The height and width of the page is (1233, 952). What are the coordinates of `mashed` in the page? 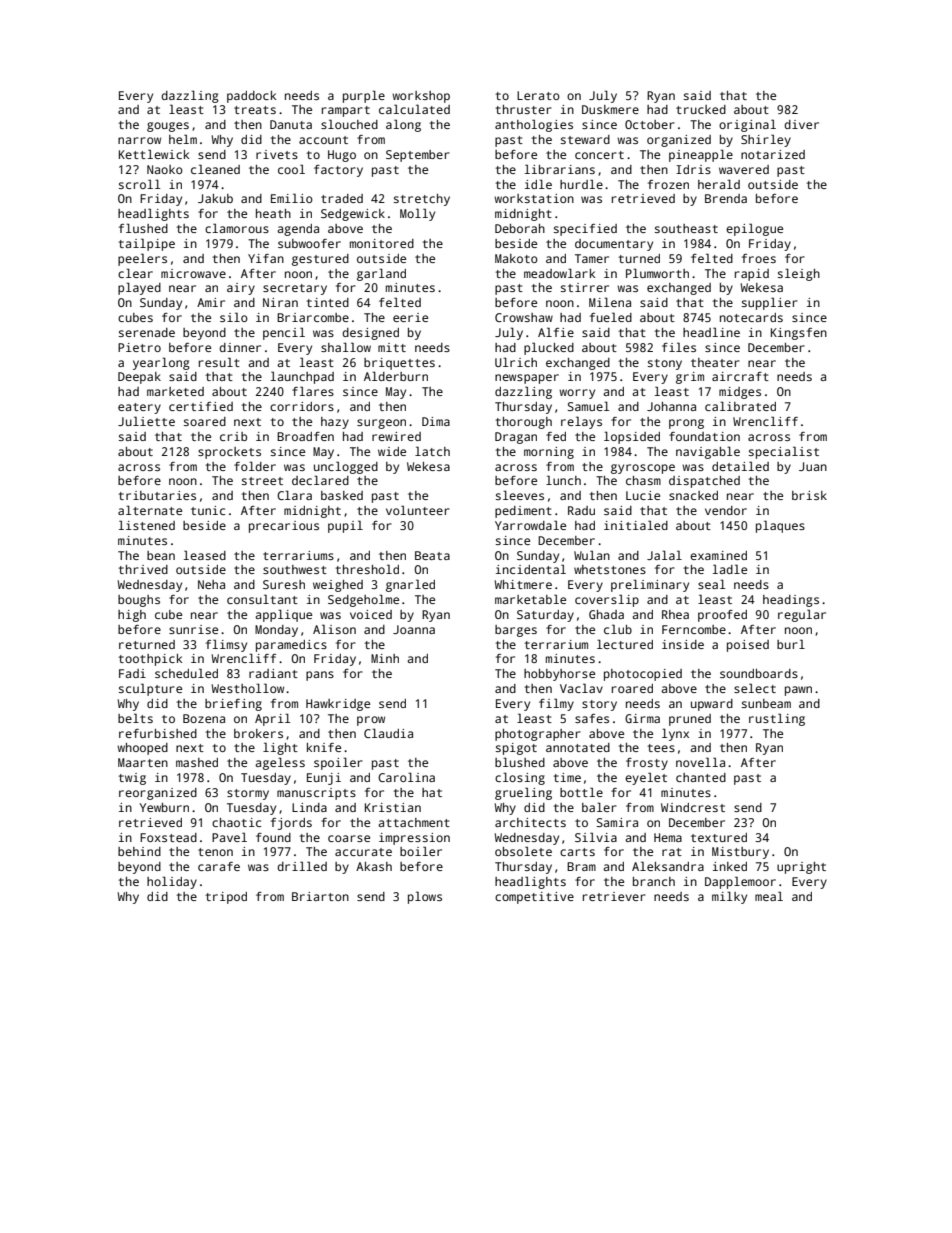 It's located at (197, 762).
